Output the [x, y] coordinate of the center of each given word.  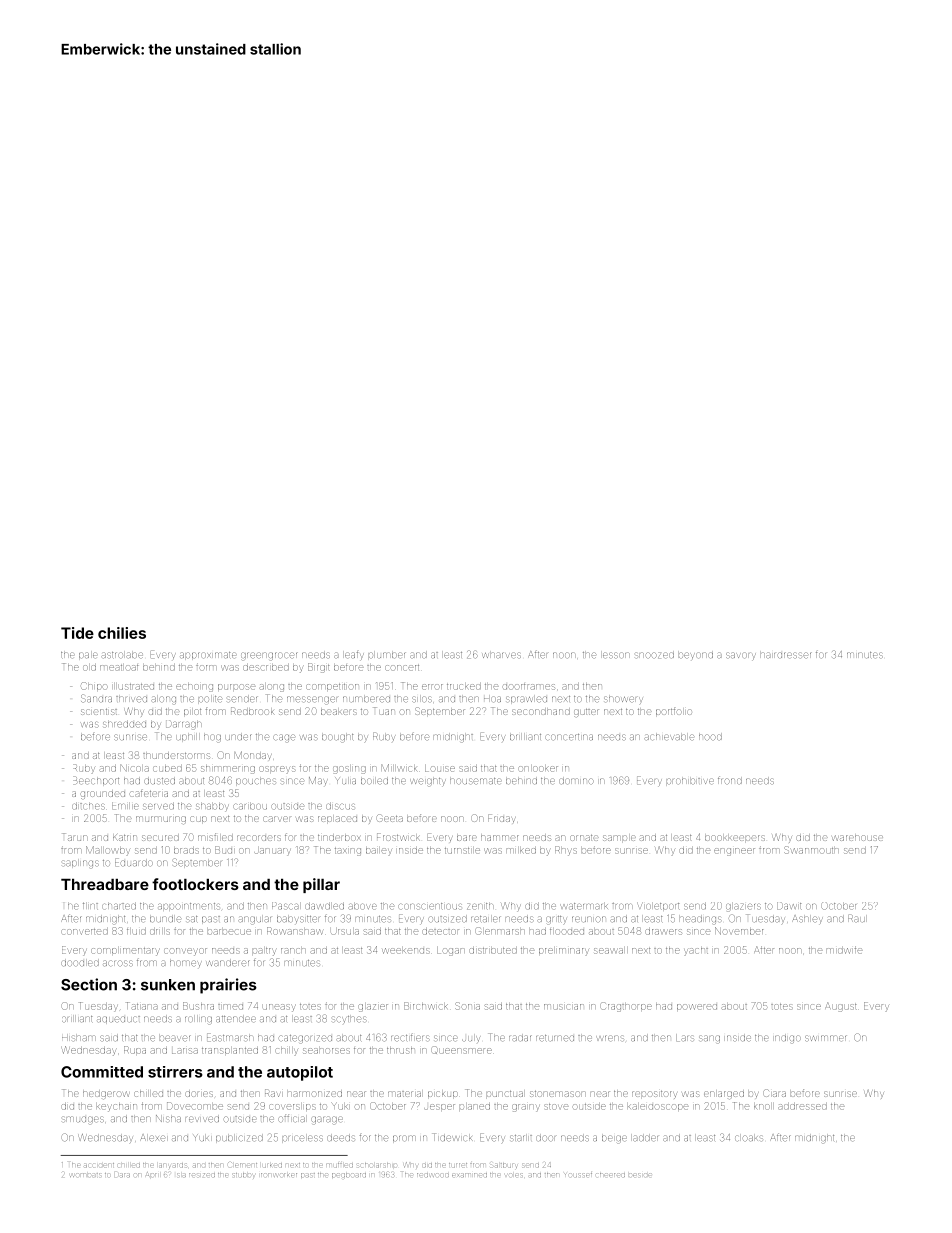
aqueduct [118, 1020]
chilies [122, 633]
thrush [401, 1051]
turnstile [462, 851]
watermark [584, 906]
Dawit [789, 906]
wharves [501, 655]
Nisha [168, 1118]
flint [90, 906]
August [841, 1007]
